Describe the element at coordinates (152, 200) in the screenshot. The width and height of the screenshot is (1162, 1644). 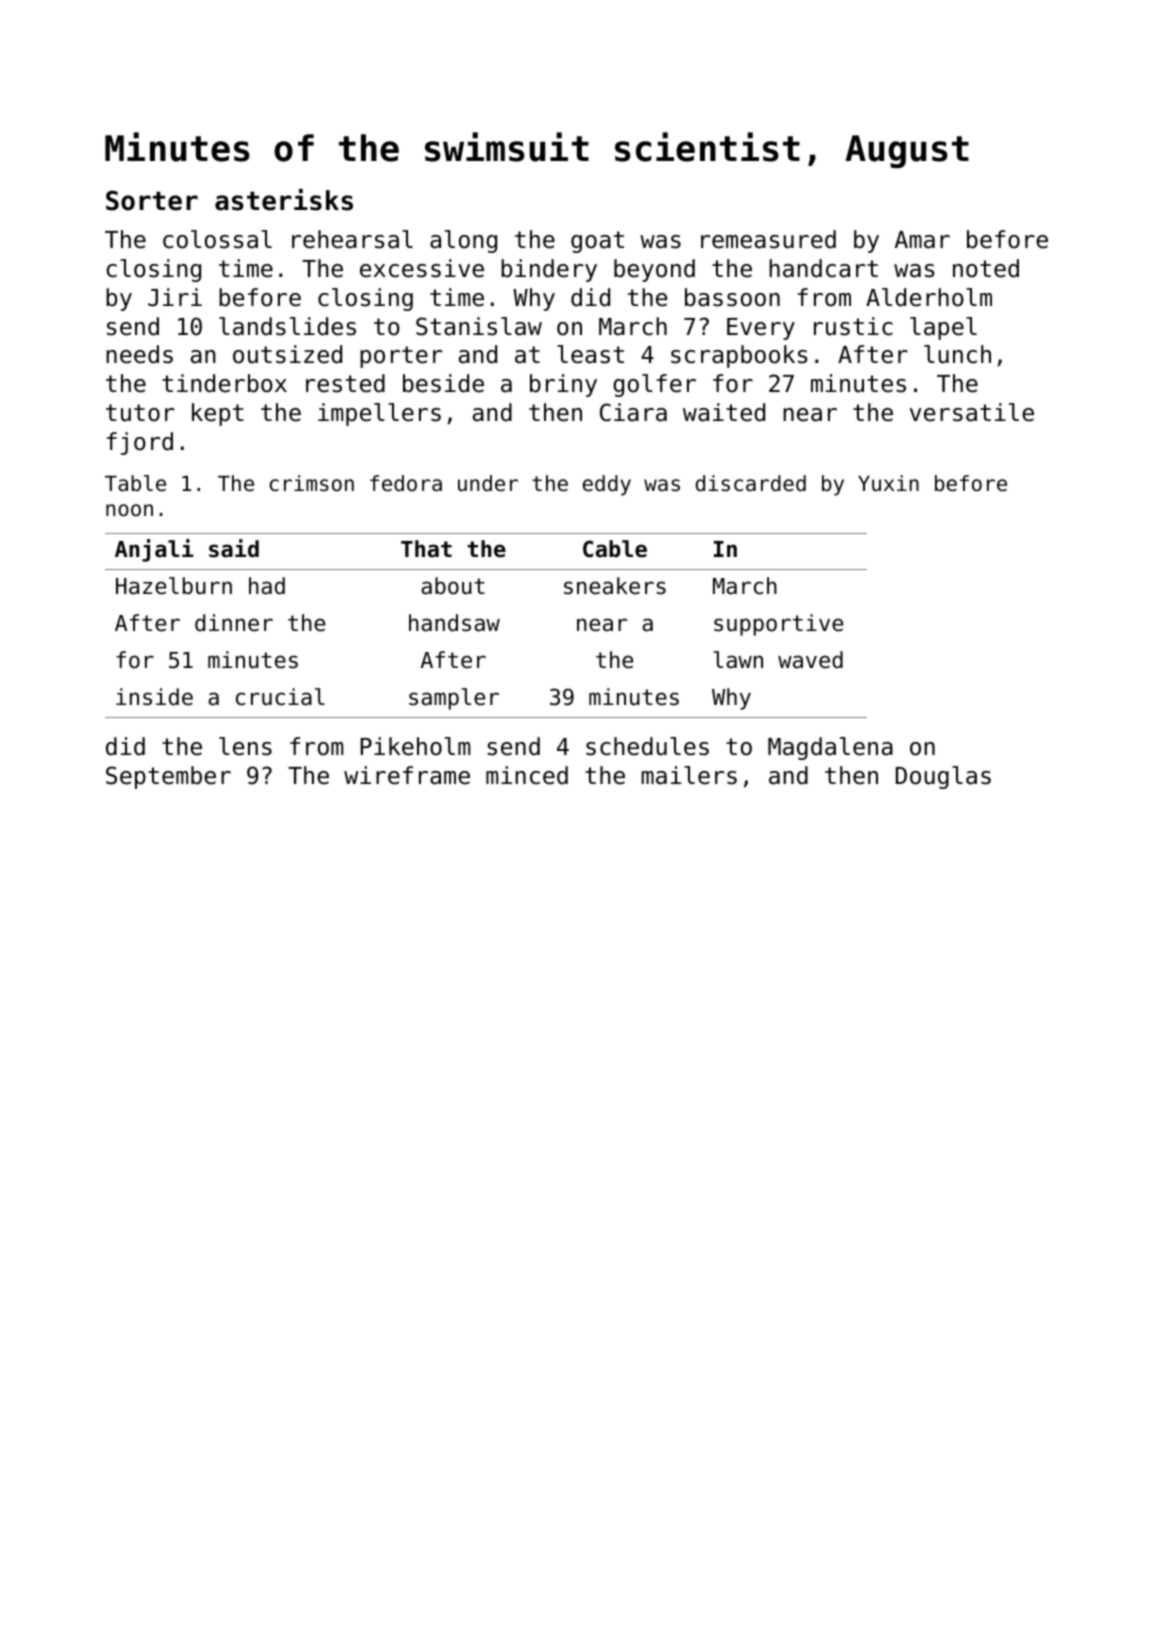
I see `Sorter` at that location.
